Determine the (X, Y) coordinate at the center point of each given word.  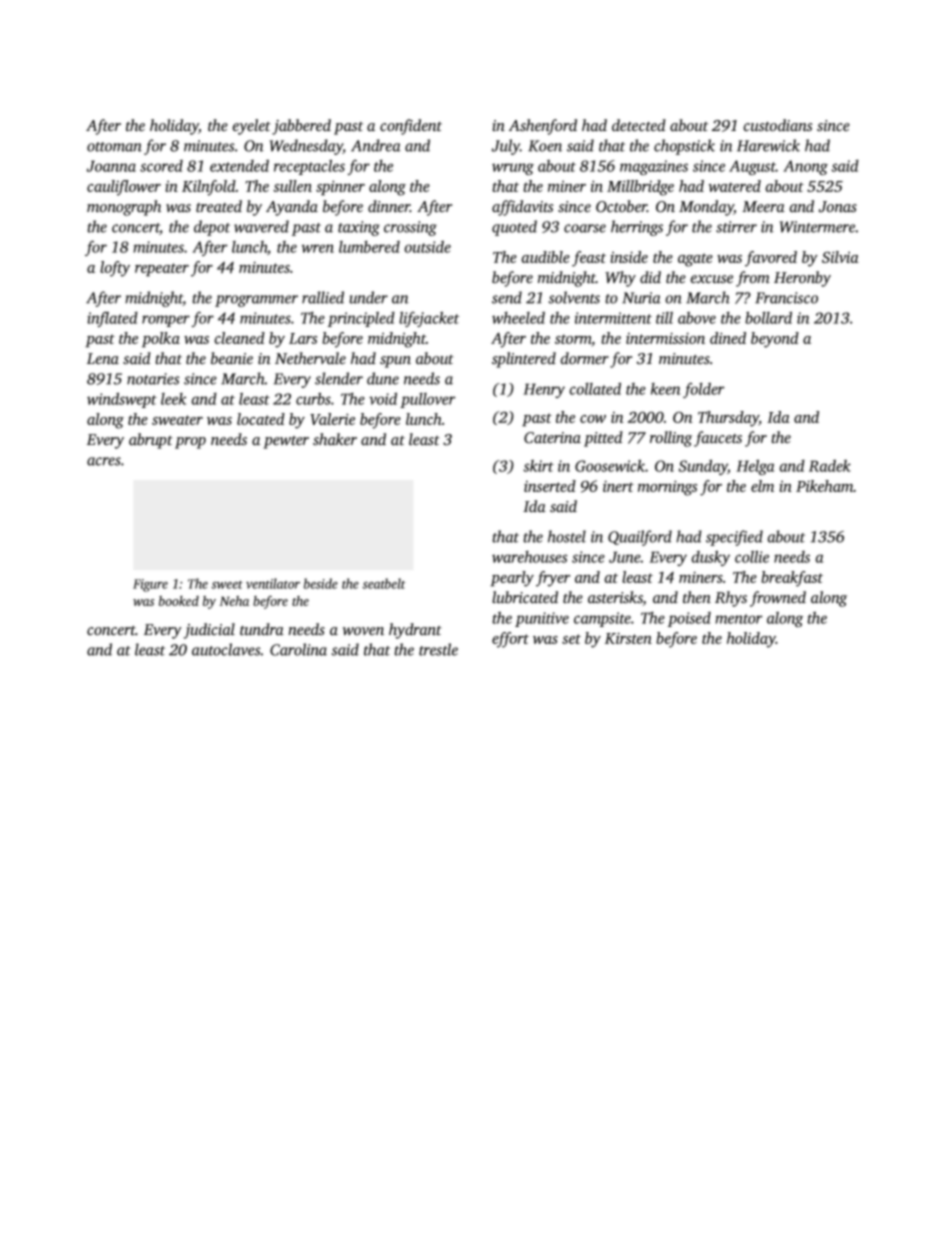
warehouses (529, 556)
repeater (162, 270)
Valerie (332, 419)
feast (589, 259)
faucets (718, 439)
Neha (234, 601)
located (261, 419)
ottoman (114, 147)
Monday (706, 208)
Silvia (840, 257)
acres (104, 461)
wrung (513, 169)
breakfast (792, 579)
